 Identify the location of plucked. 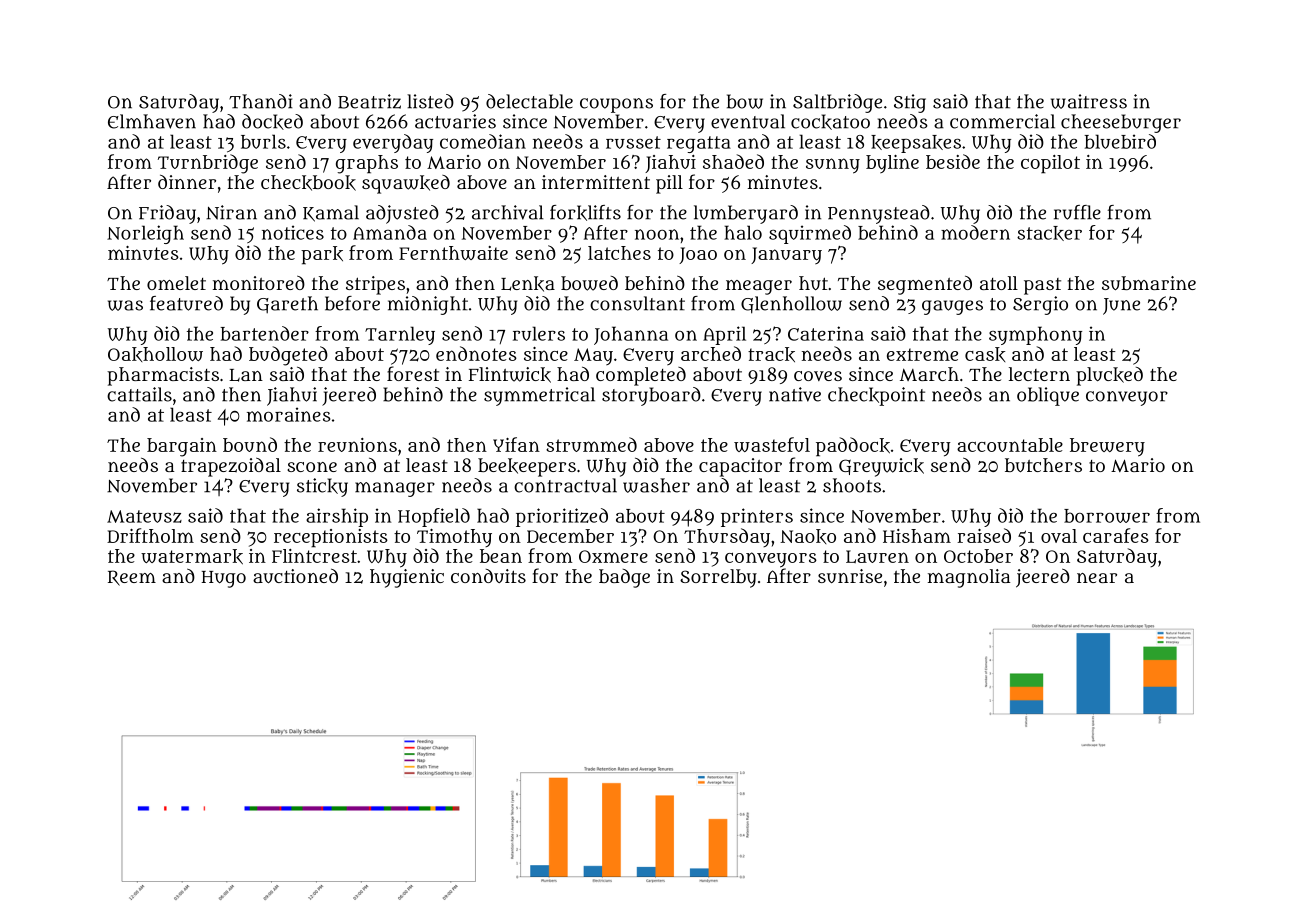
(1109, 376).
